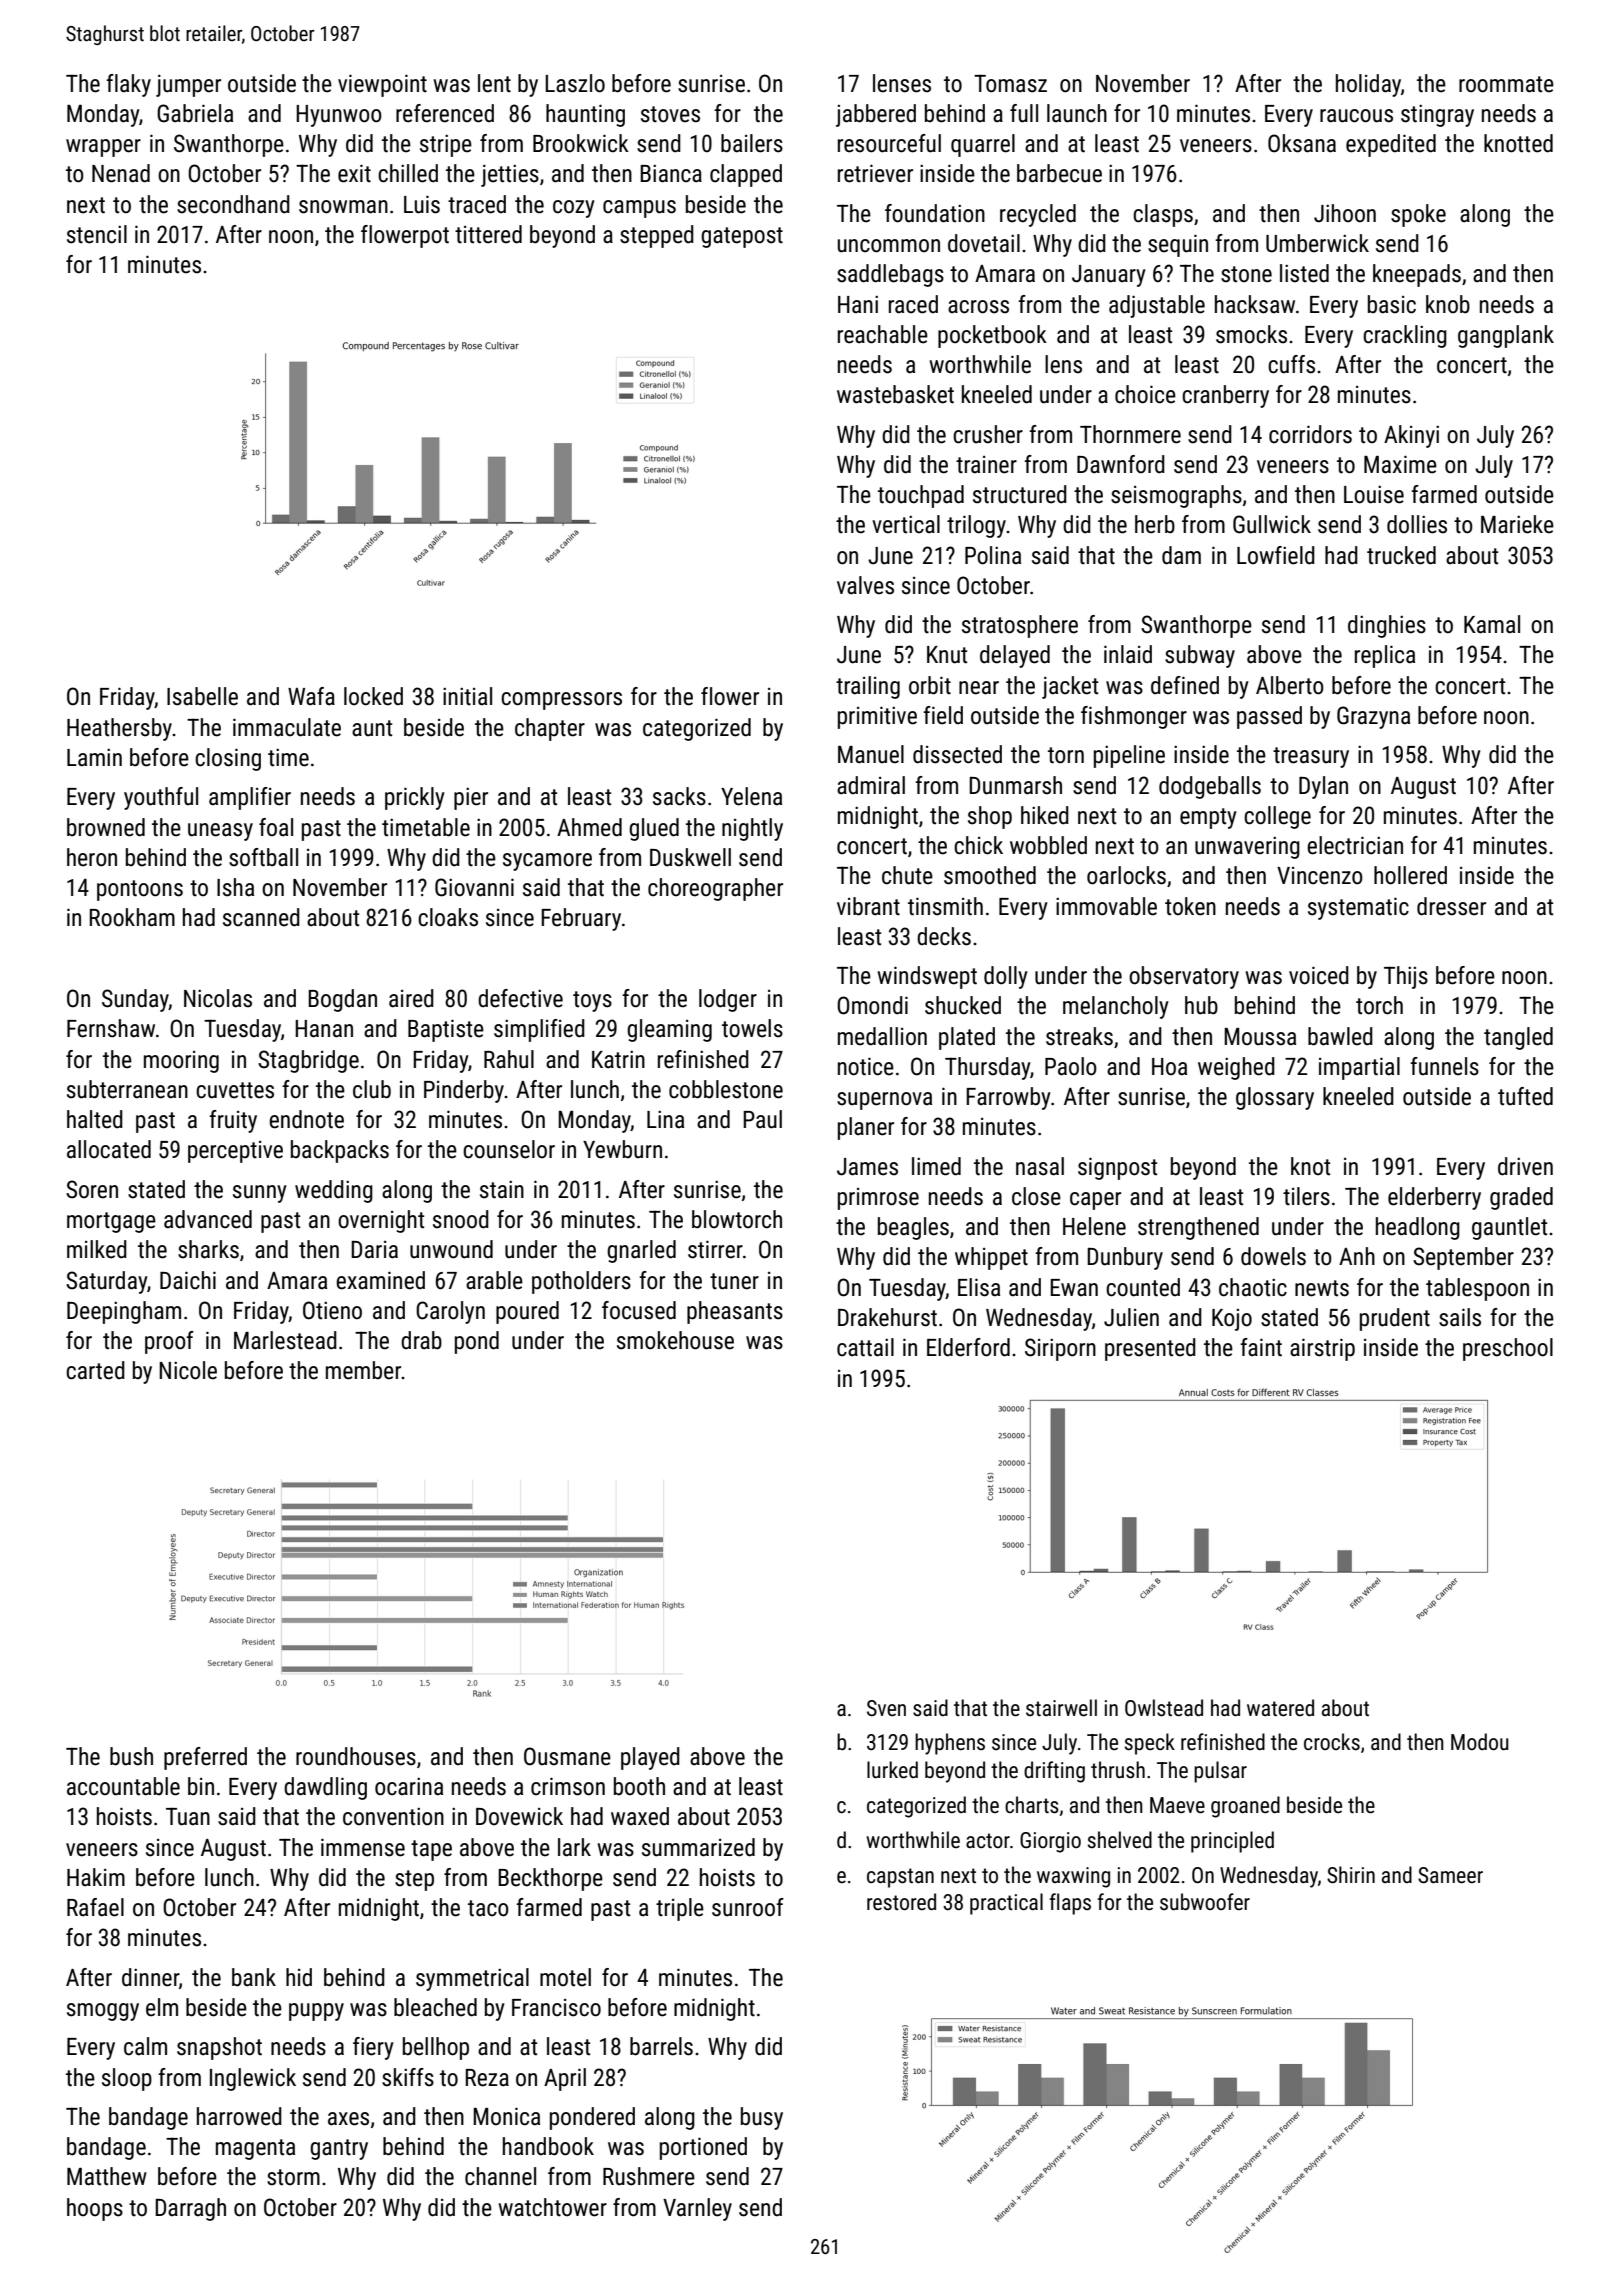 This document has width=1620, height=2292. Describe the element at coordinates (690, 857) in the document. I see `Duskwell` at that location.
